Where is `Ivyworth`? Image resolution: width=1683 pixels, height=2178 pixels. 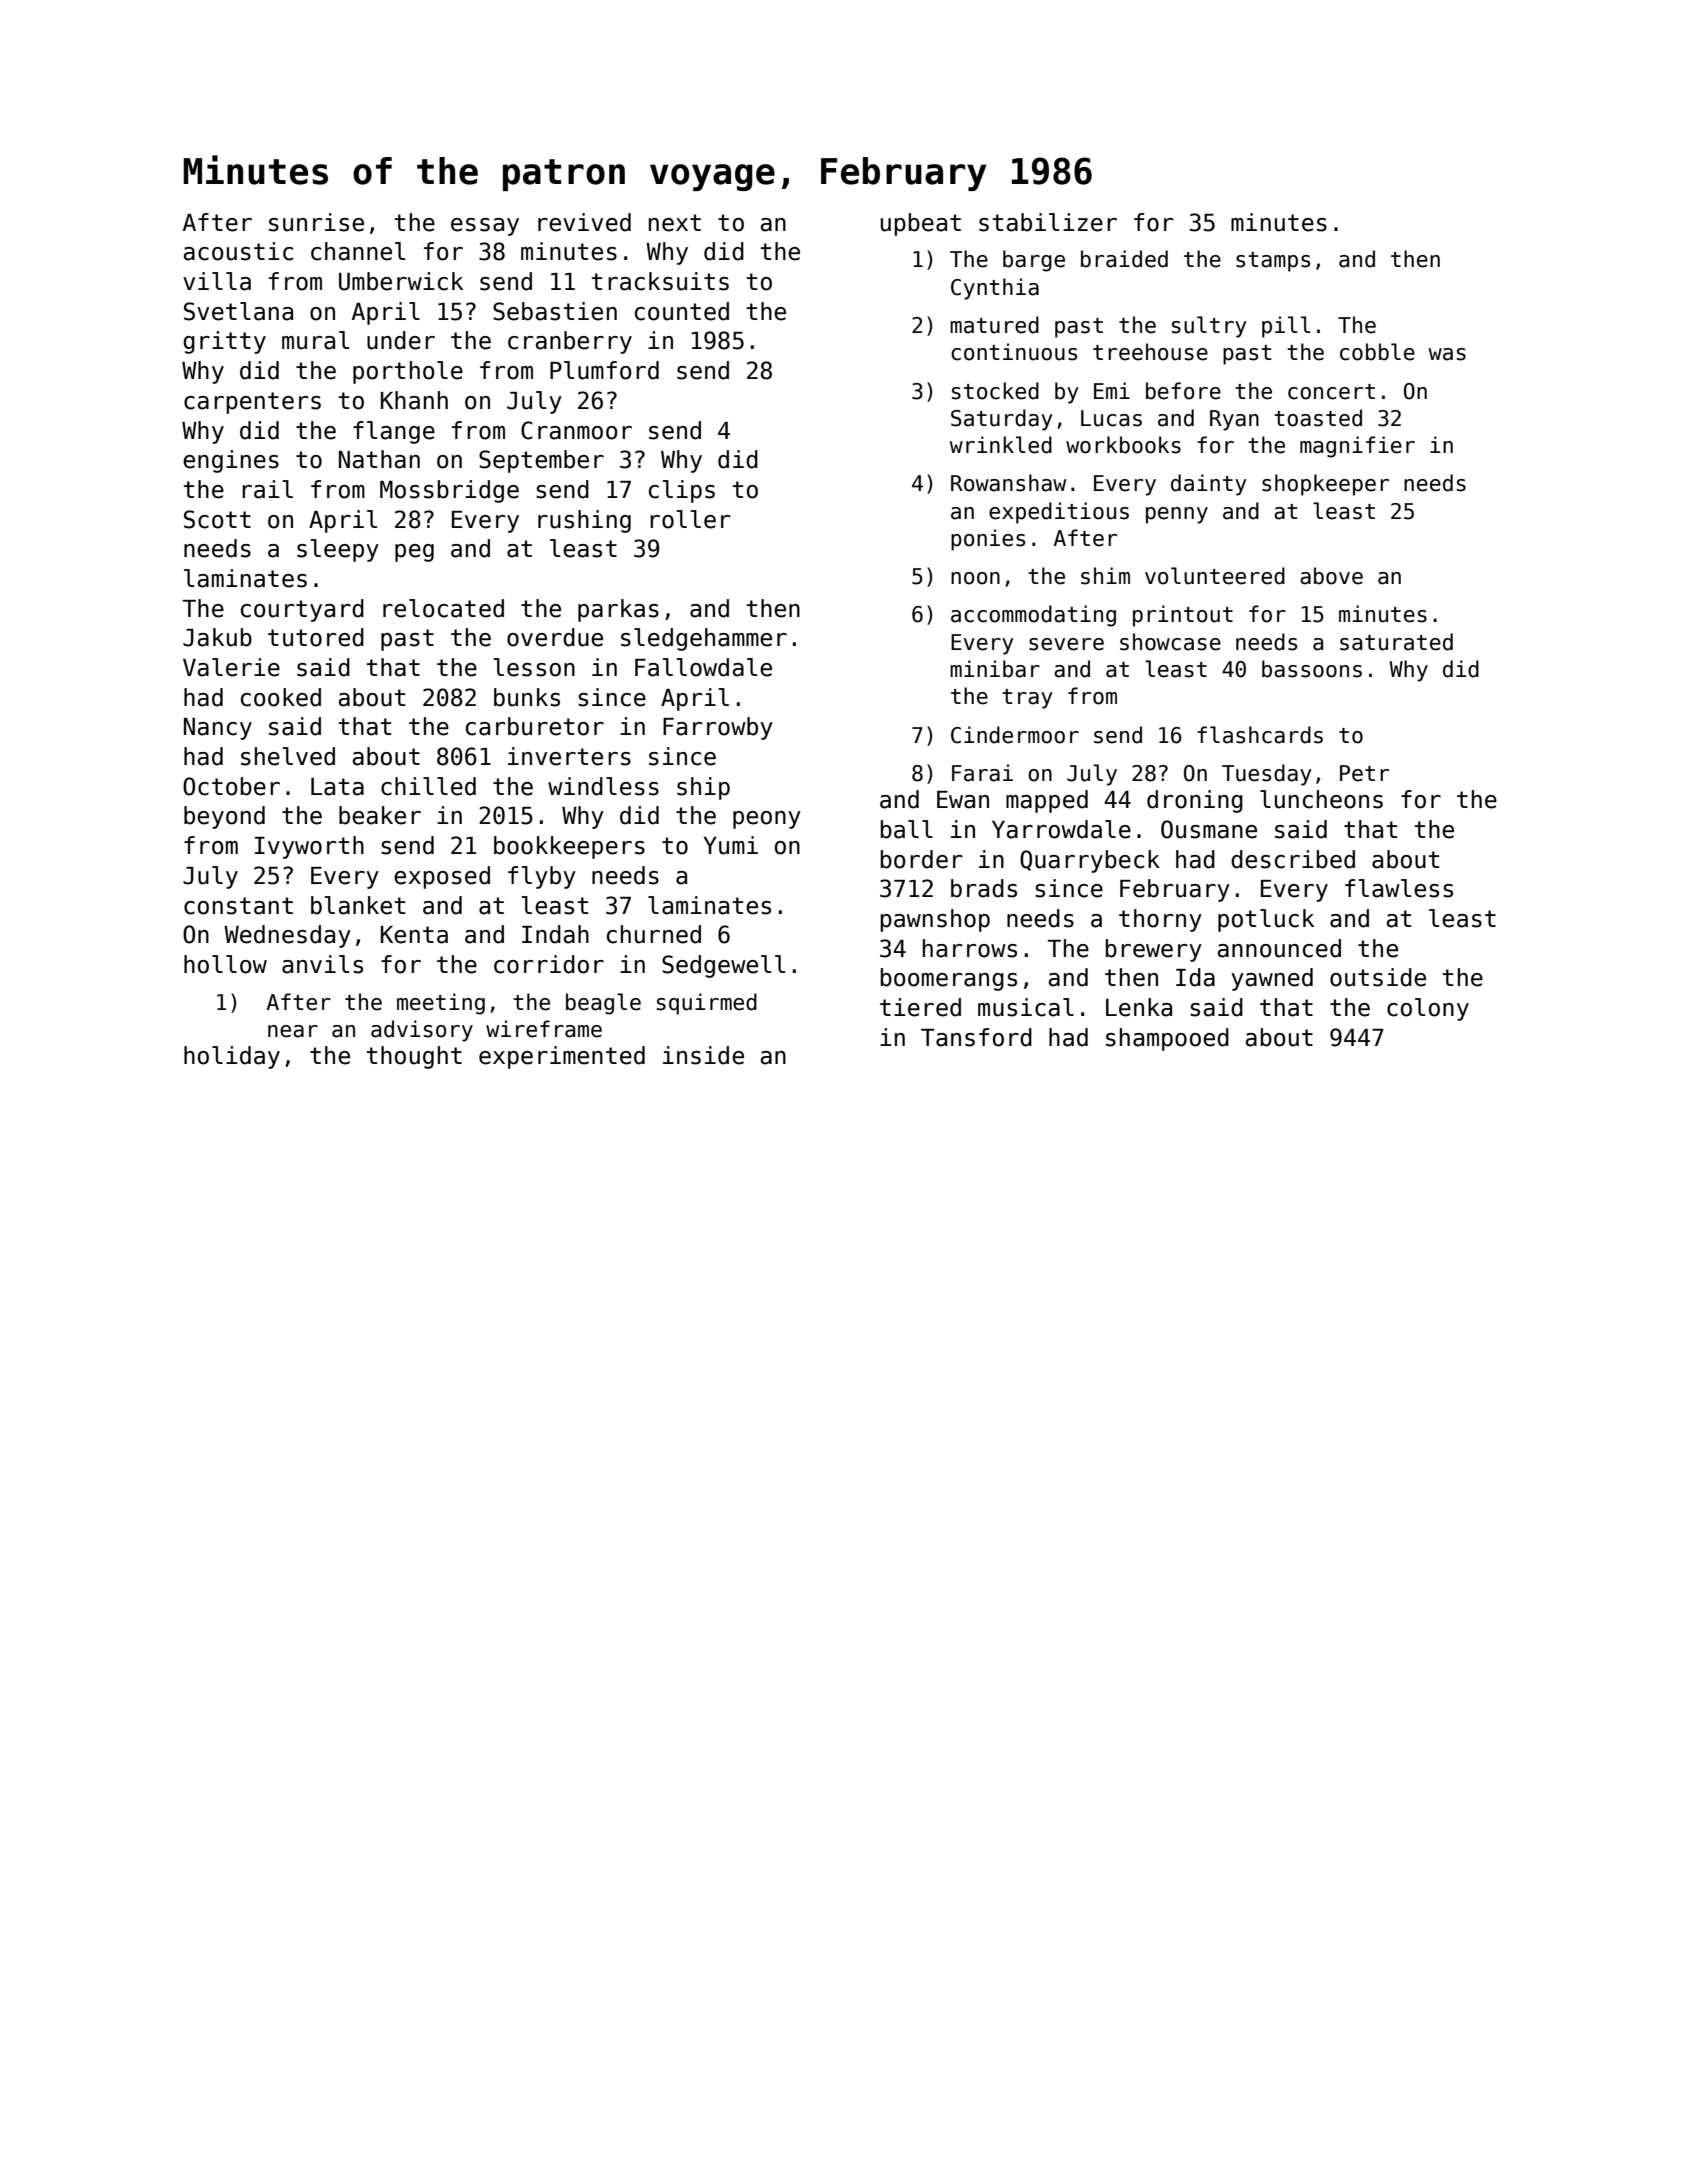
Ivyworth is located at coordinates (309, 847).
